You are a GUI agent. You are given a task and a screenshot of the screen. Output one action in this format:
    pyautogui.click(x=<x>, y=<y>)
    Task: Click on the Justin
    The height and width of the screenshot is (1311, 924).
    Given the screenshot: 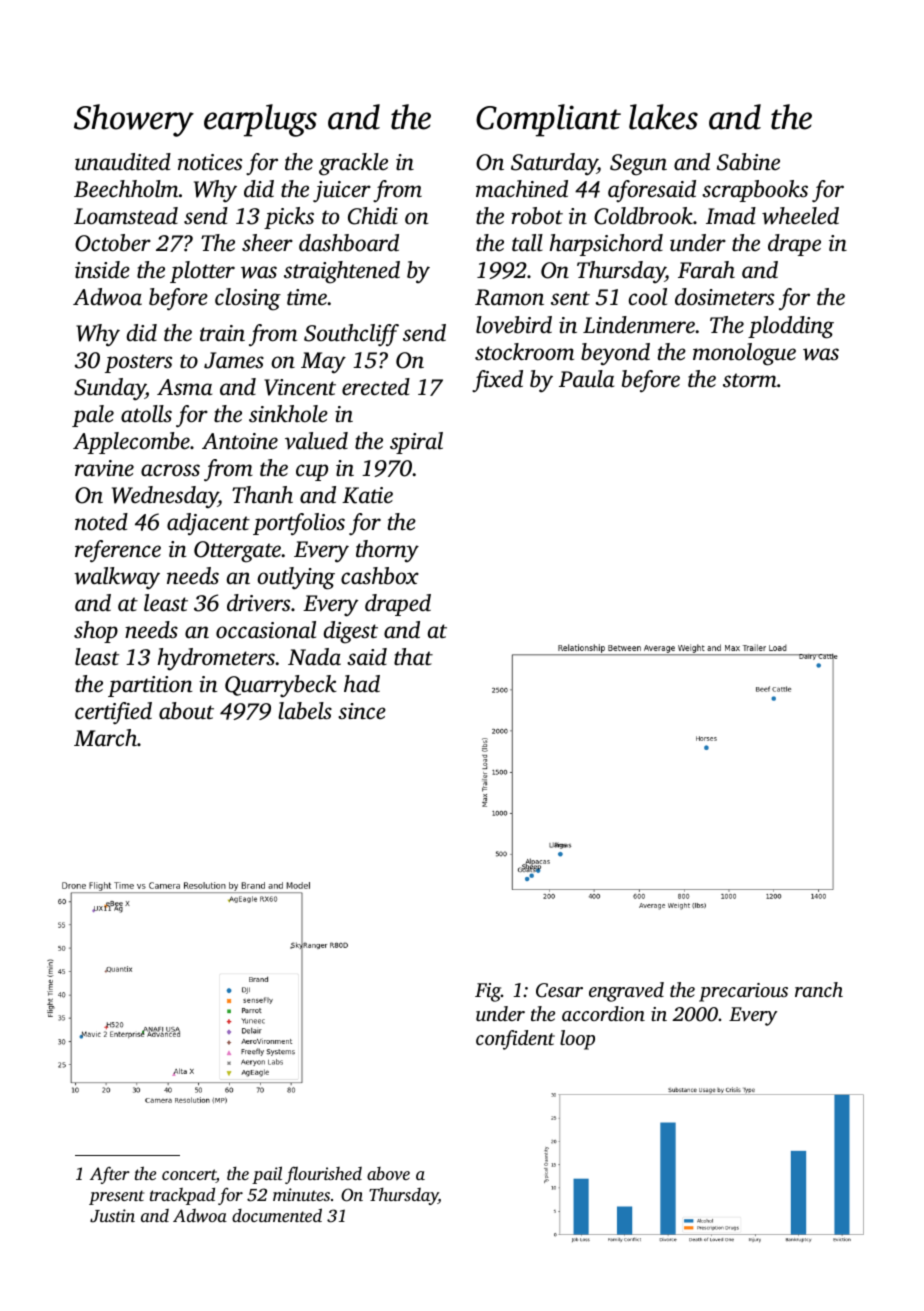 What is the action you would take?
    pyautogui.click(x=112, y=1216)
